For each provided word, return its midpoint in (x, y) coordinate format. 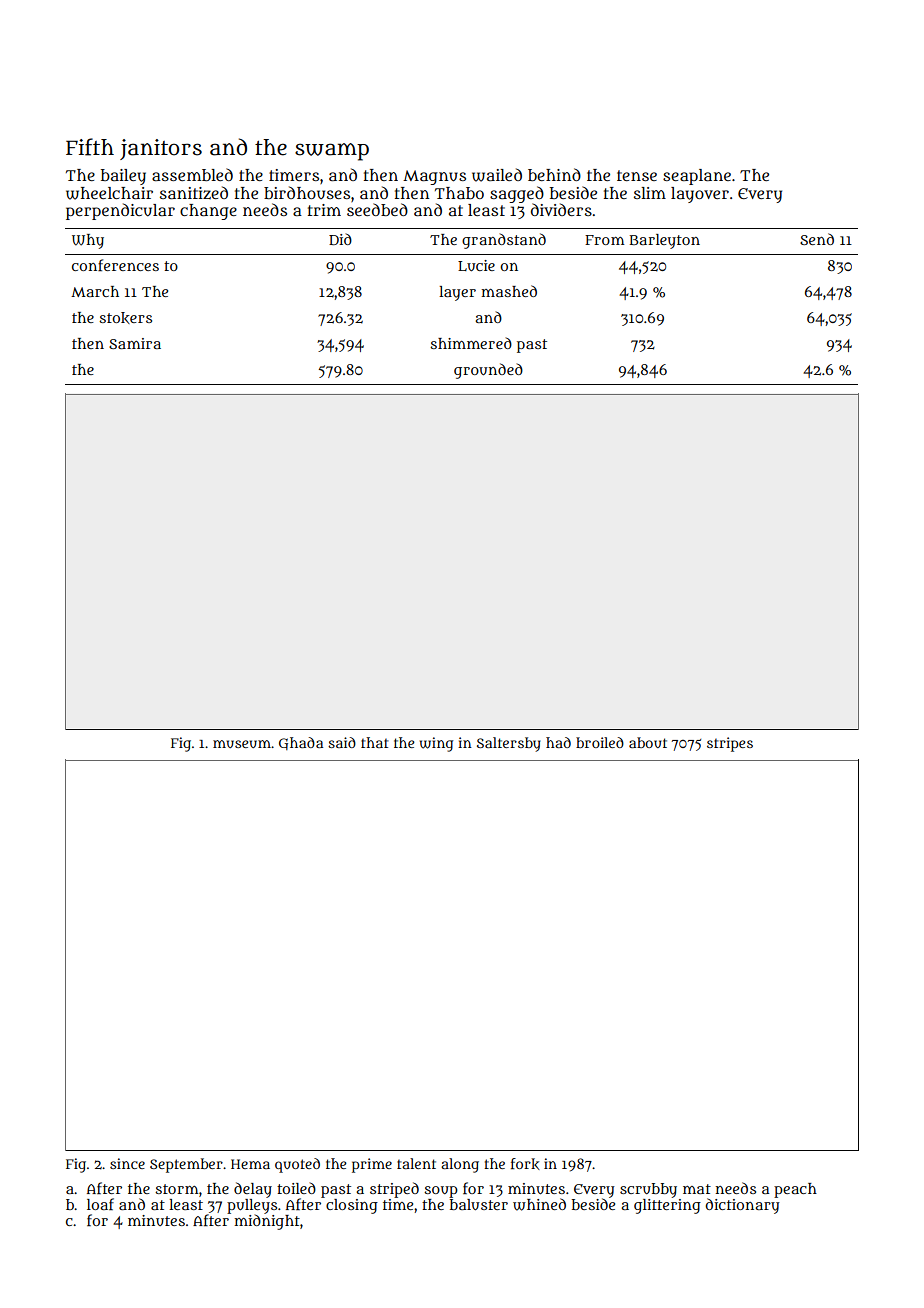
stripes (730, 744)
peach (795, 1190)
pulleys (252, 1206)
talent (416, 1163)
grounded (488, 371)
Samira (135, 343)
